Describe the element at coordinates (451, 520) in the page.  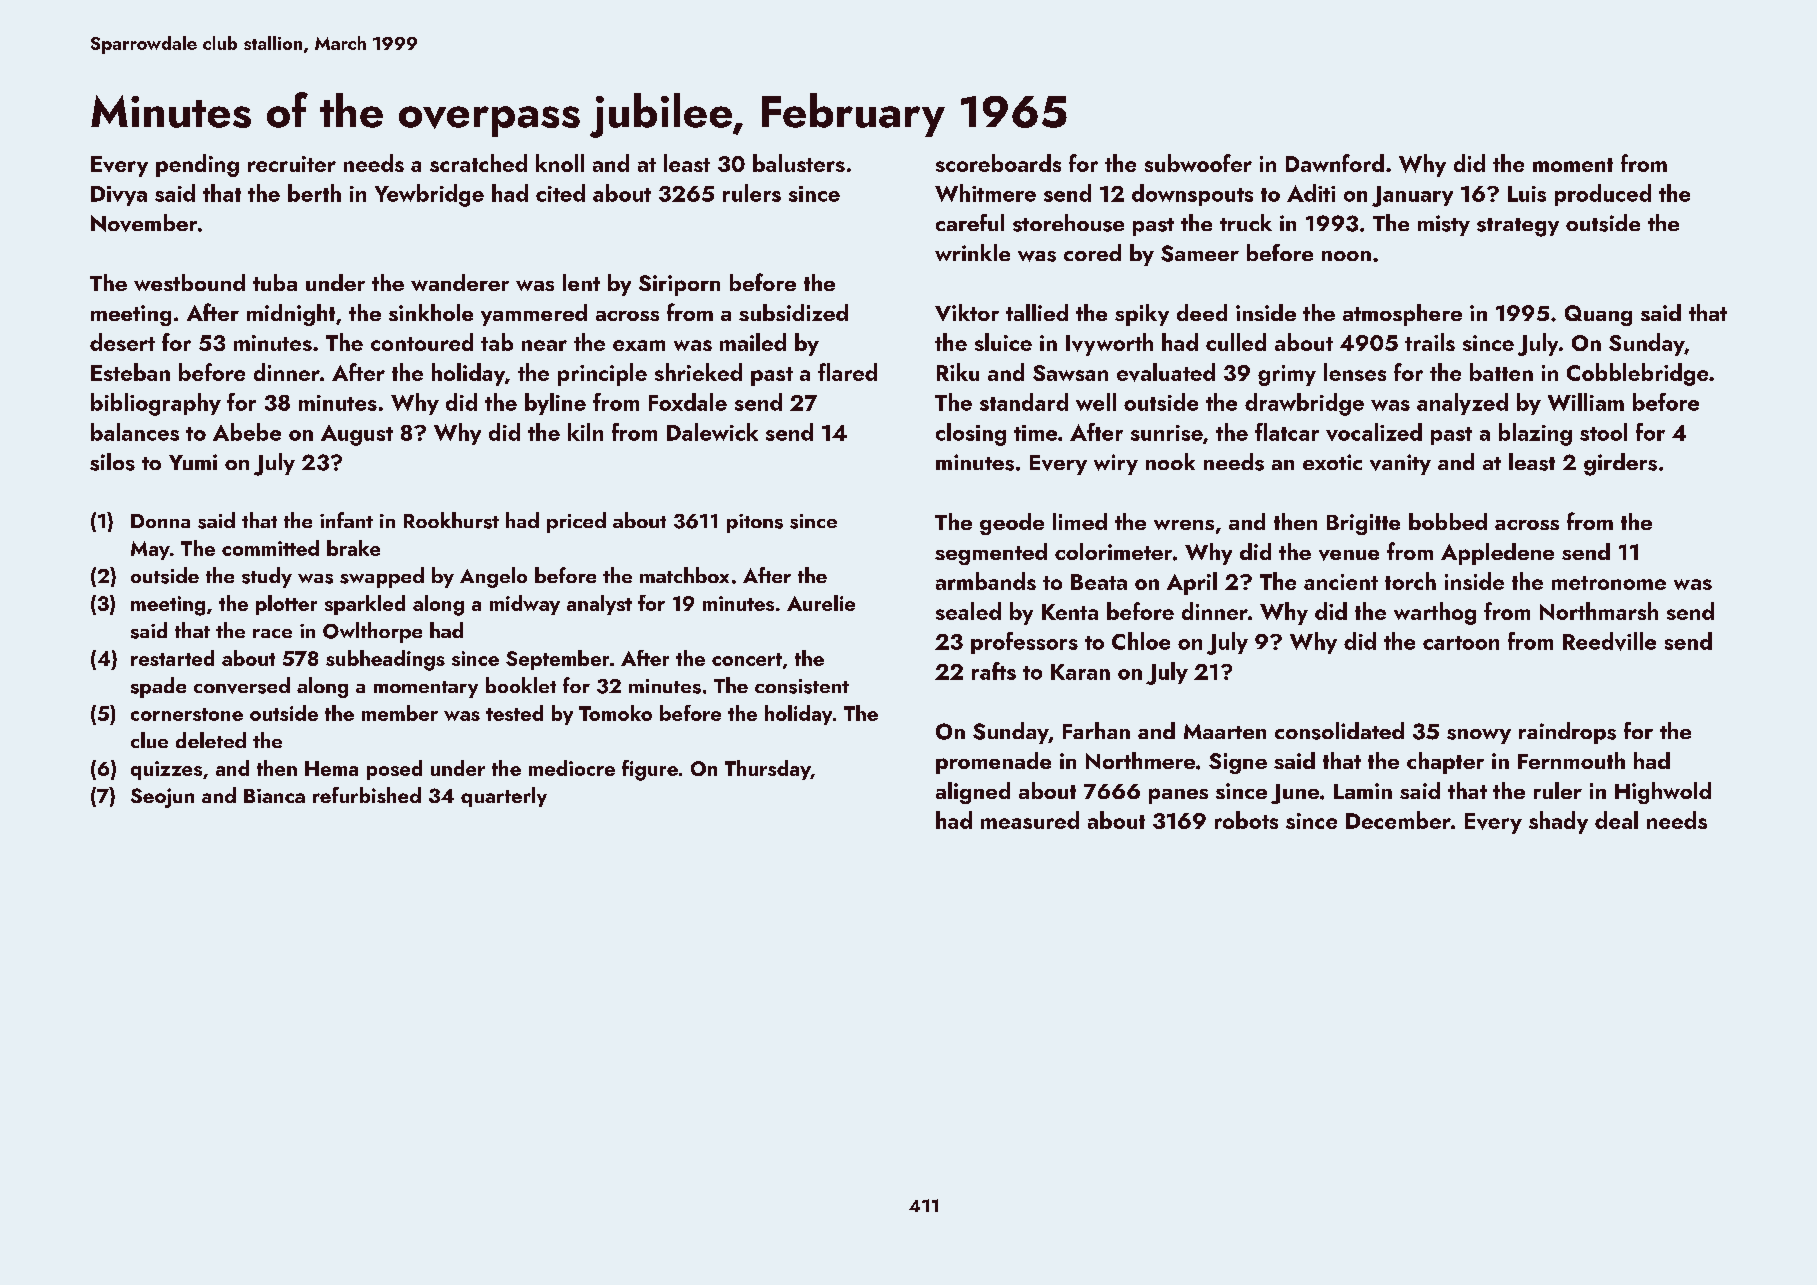
I see `Rookhurst` at that location.
